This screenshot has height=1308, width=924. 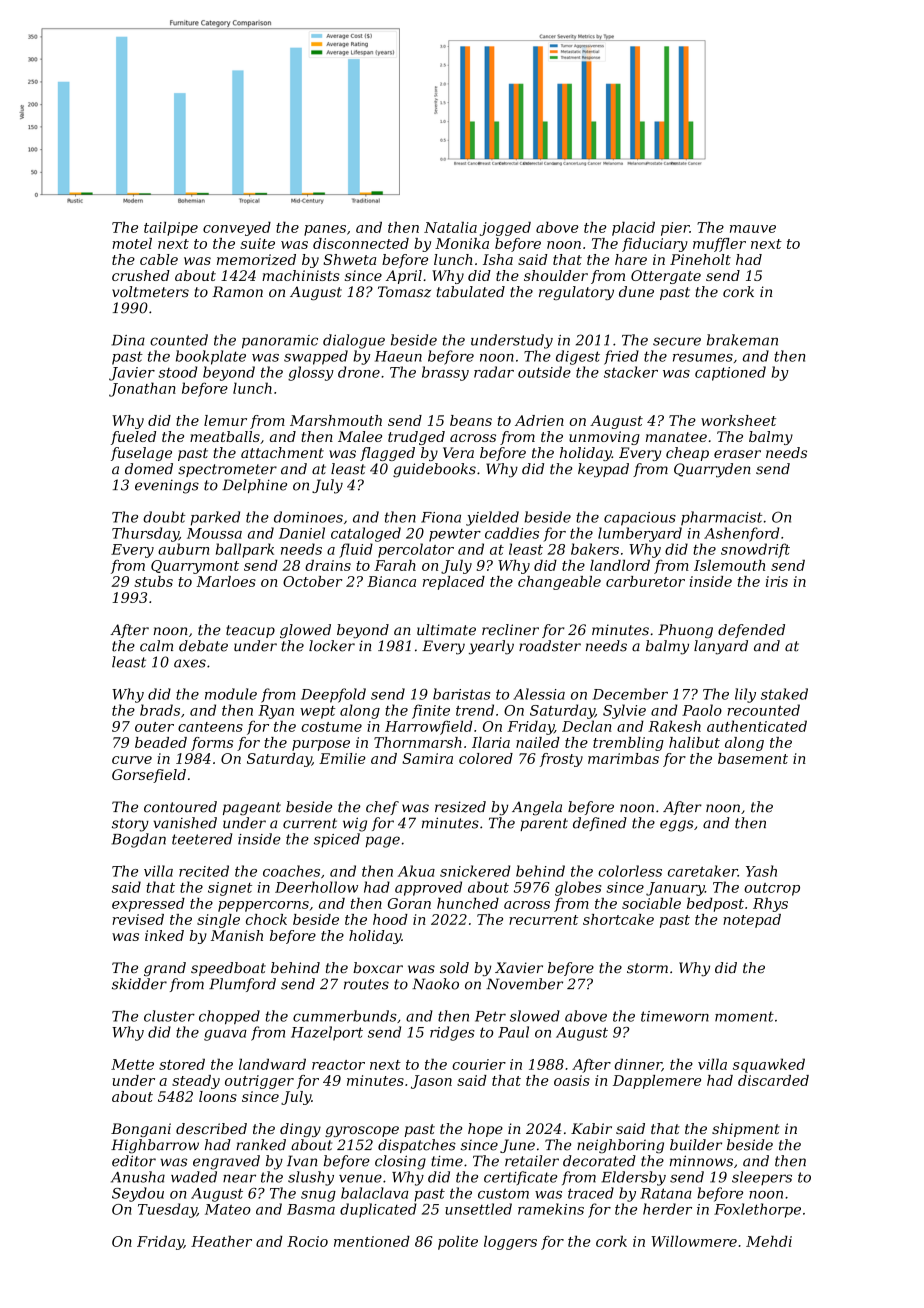 What do you see at coordinates (753, 229) in the screenshot?
I see `mauve` at bounding box center [753, 229].
